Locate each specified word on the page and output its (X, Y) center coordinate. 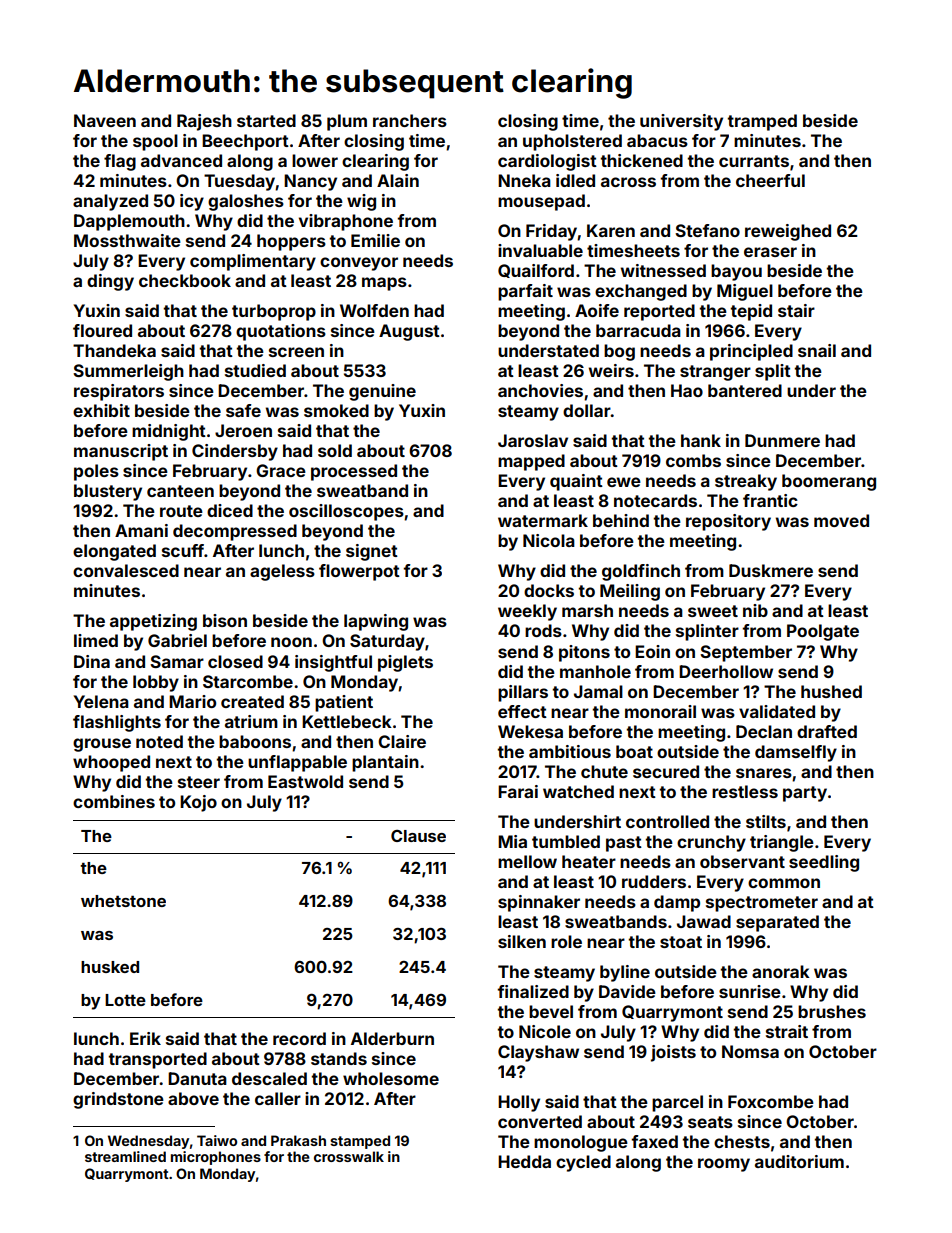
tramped (762, 122)
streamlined (125, 1156)
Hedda (524, 1161)
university (681, 122)
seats (710, 1122)
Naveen (105, 120)
